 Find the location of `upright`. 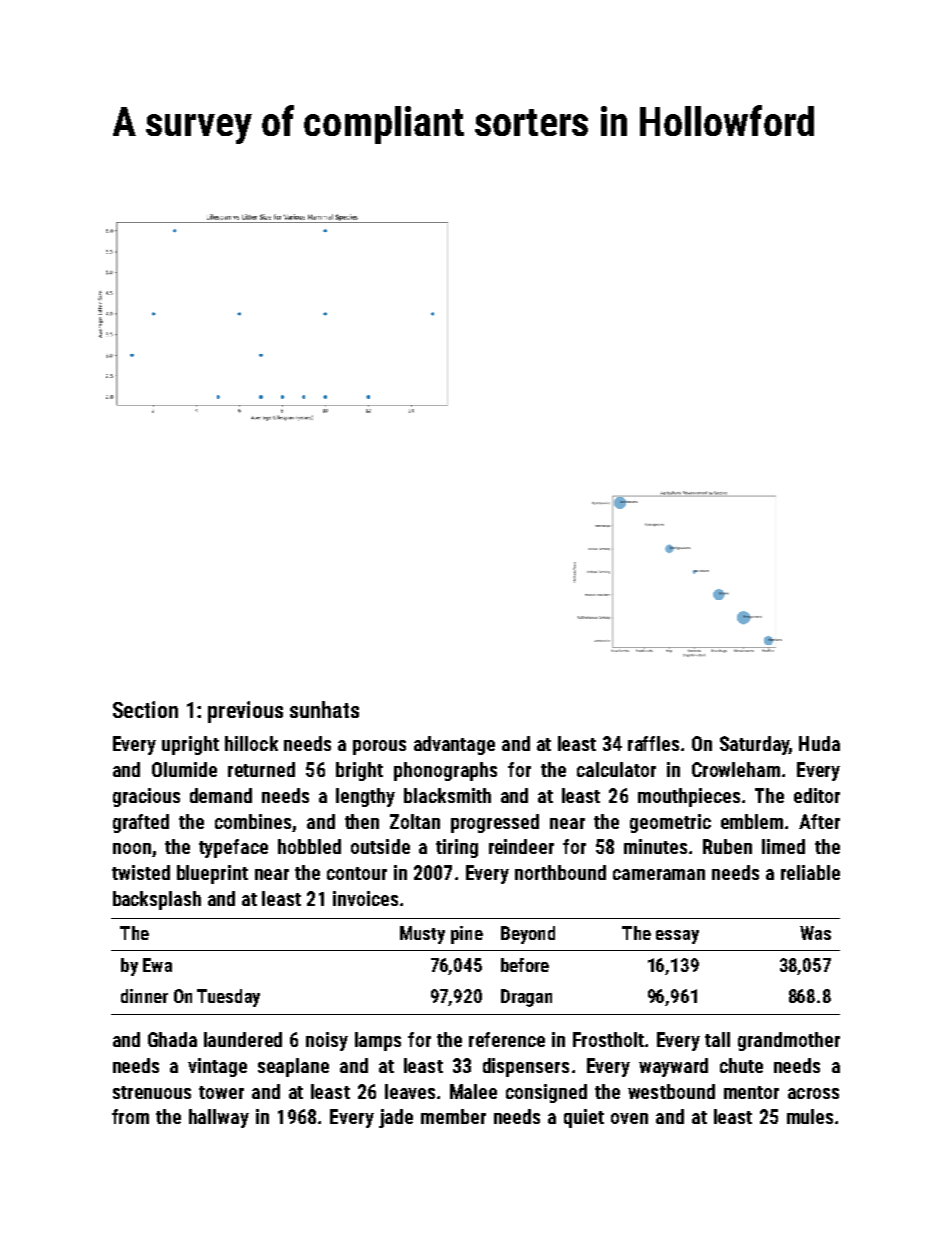

upright is located at coordinates (190, 745).
